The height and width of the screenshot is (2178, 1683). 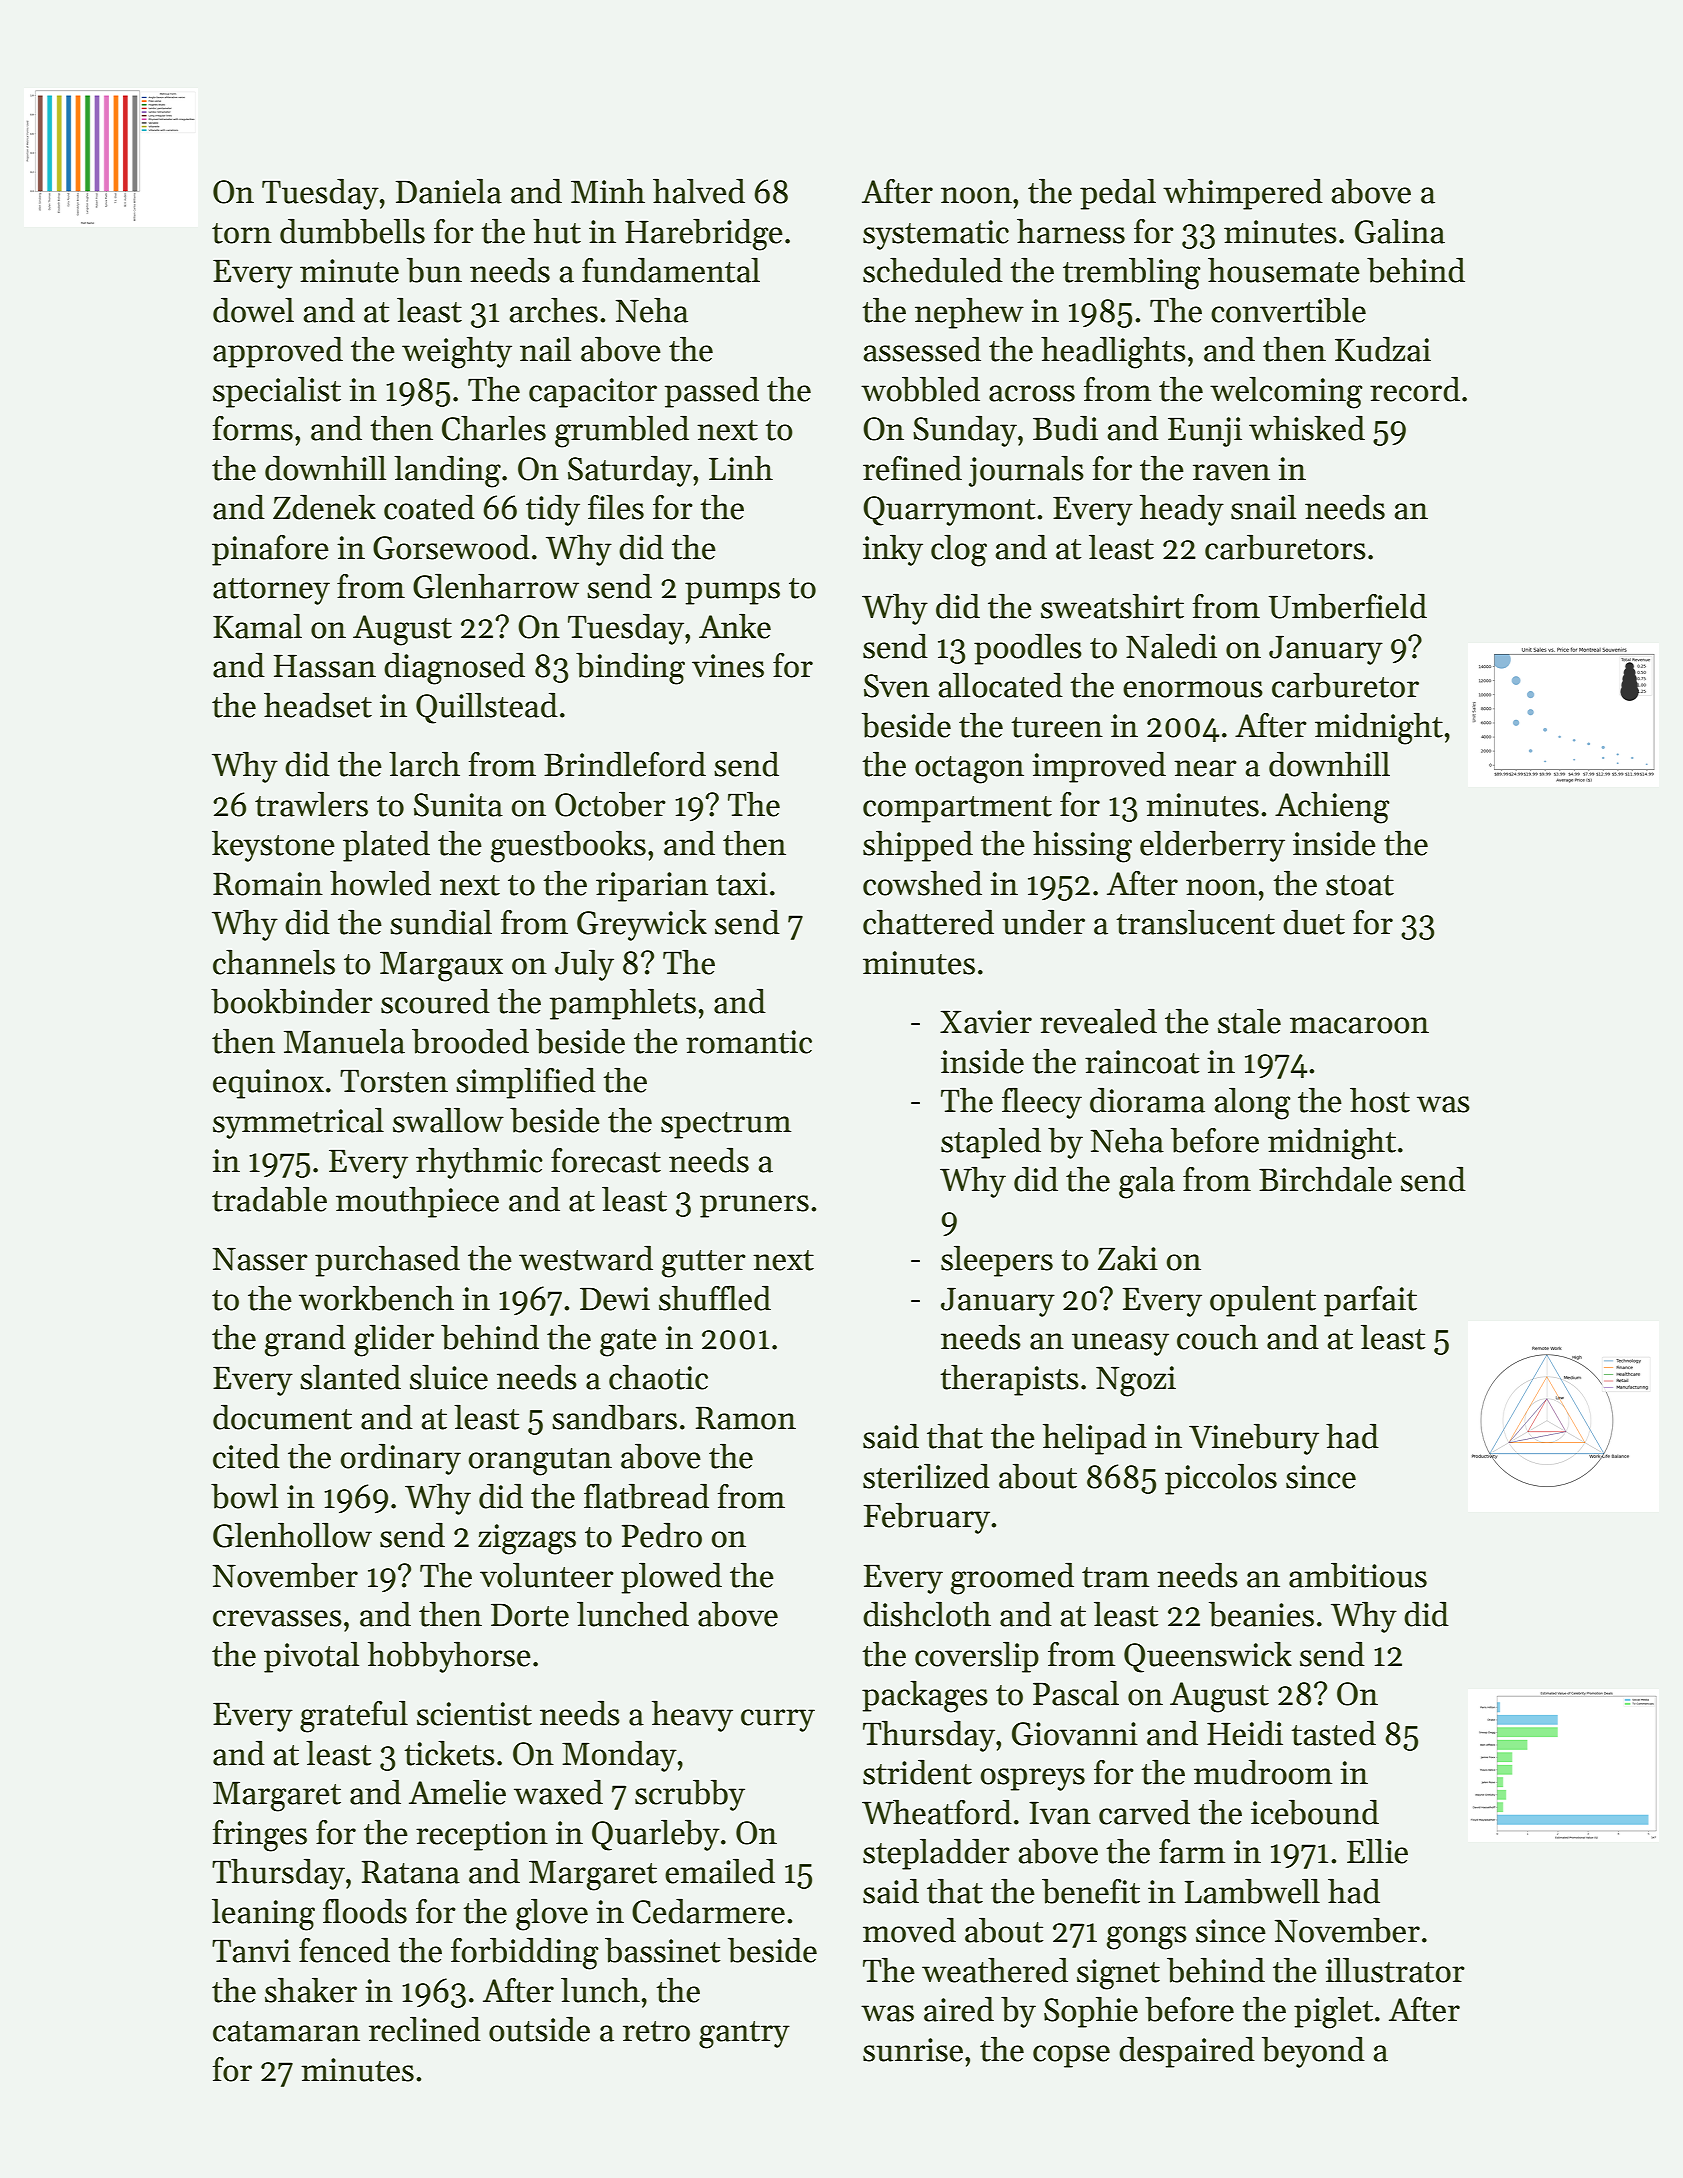 What do you see at coordinates (913, 2050) in the screenshot?
I see `sunrise` at bounding box center [913, 2050].
